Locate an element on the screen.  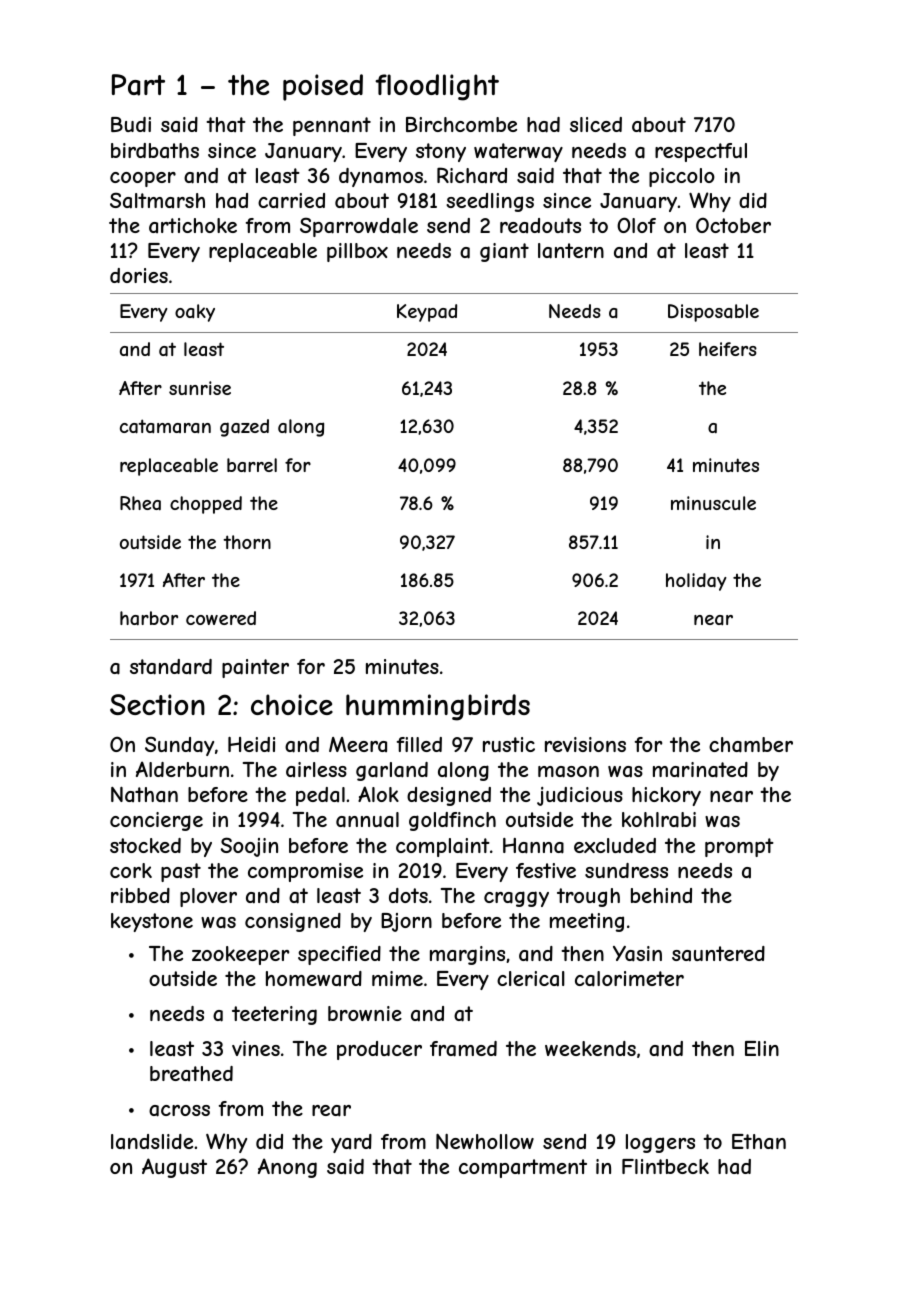
Keypad is located at coordinates (427, 313).
